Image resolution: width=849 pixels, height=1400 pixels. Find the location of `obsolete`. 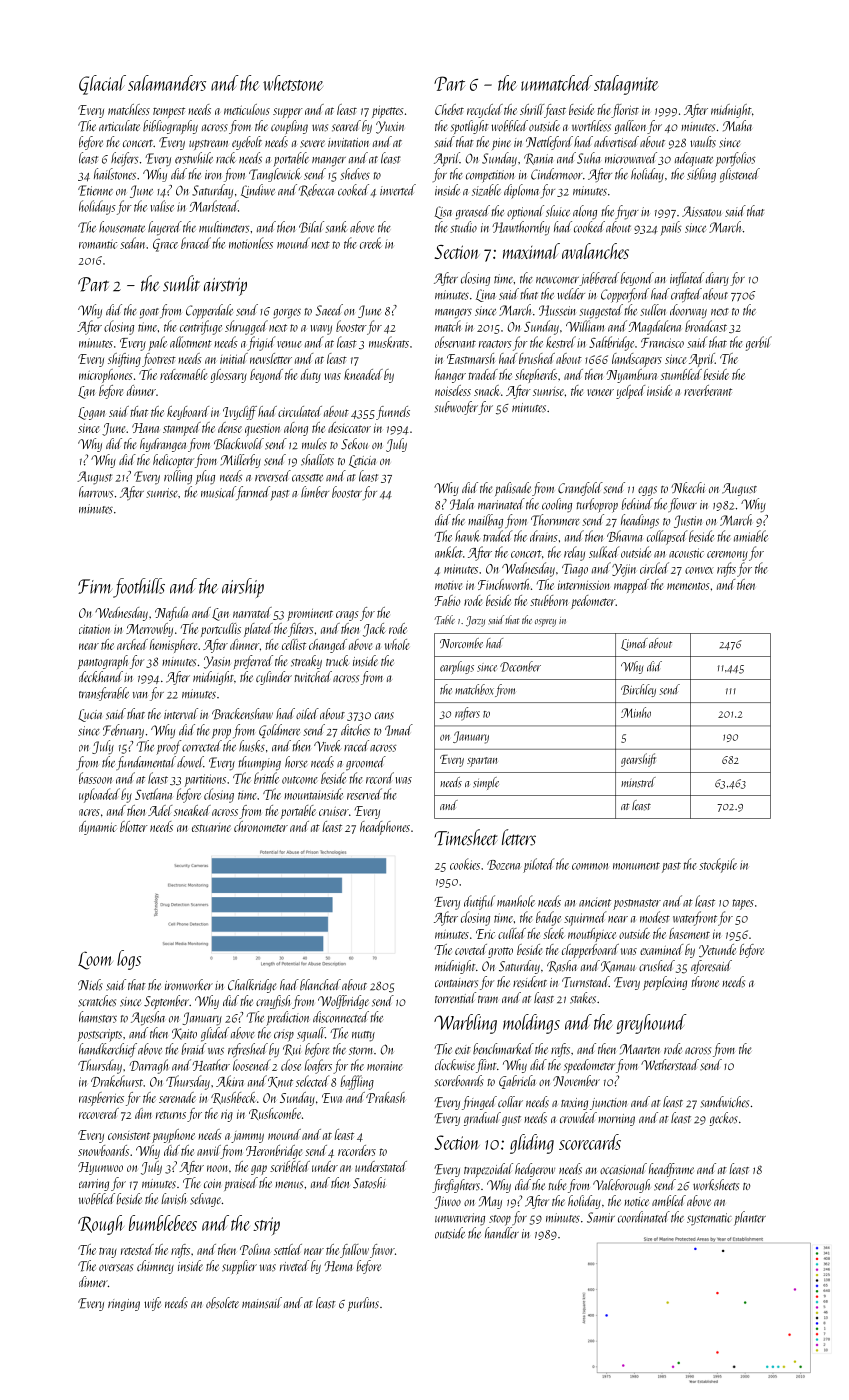

obsolete is located at coordinates (222, 1303).
